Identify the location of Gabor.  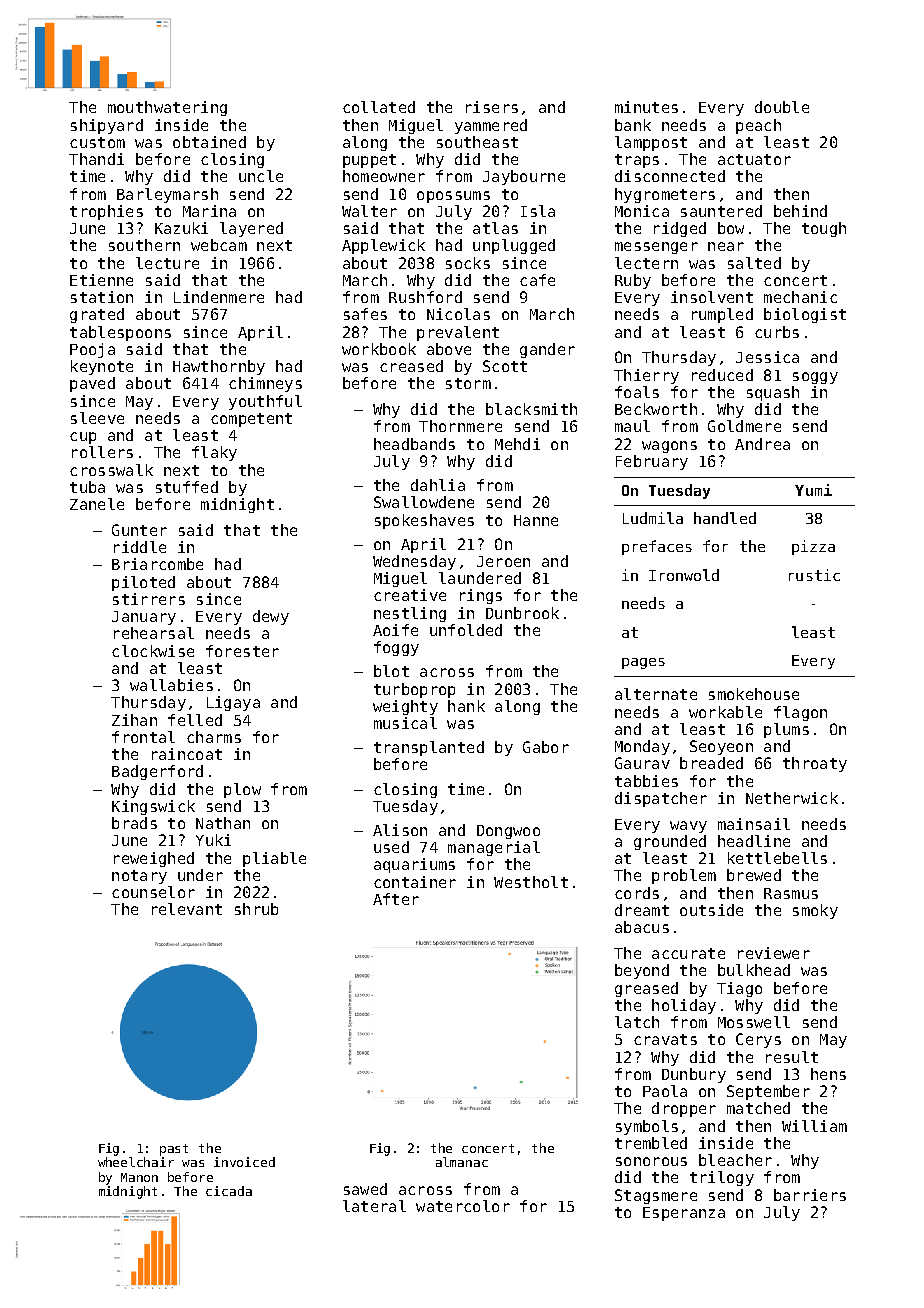
(546, 747).
